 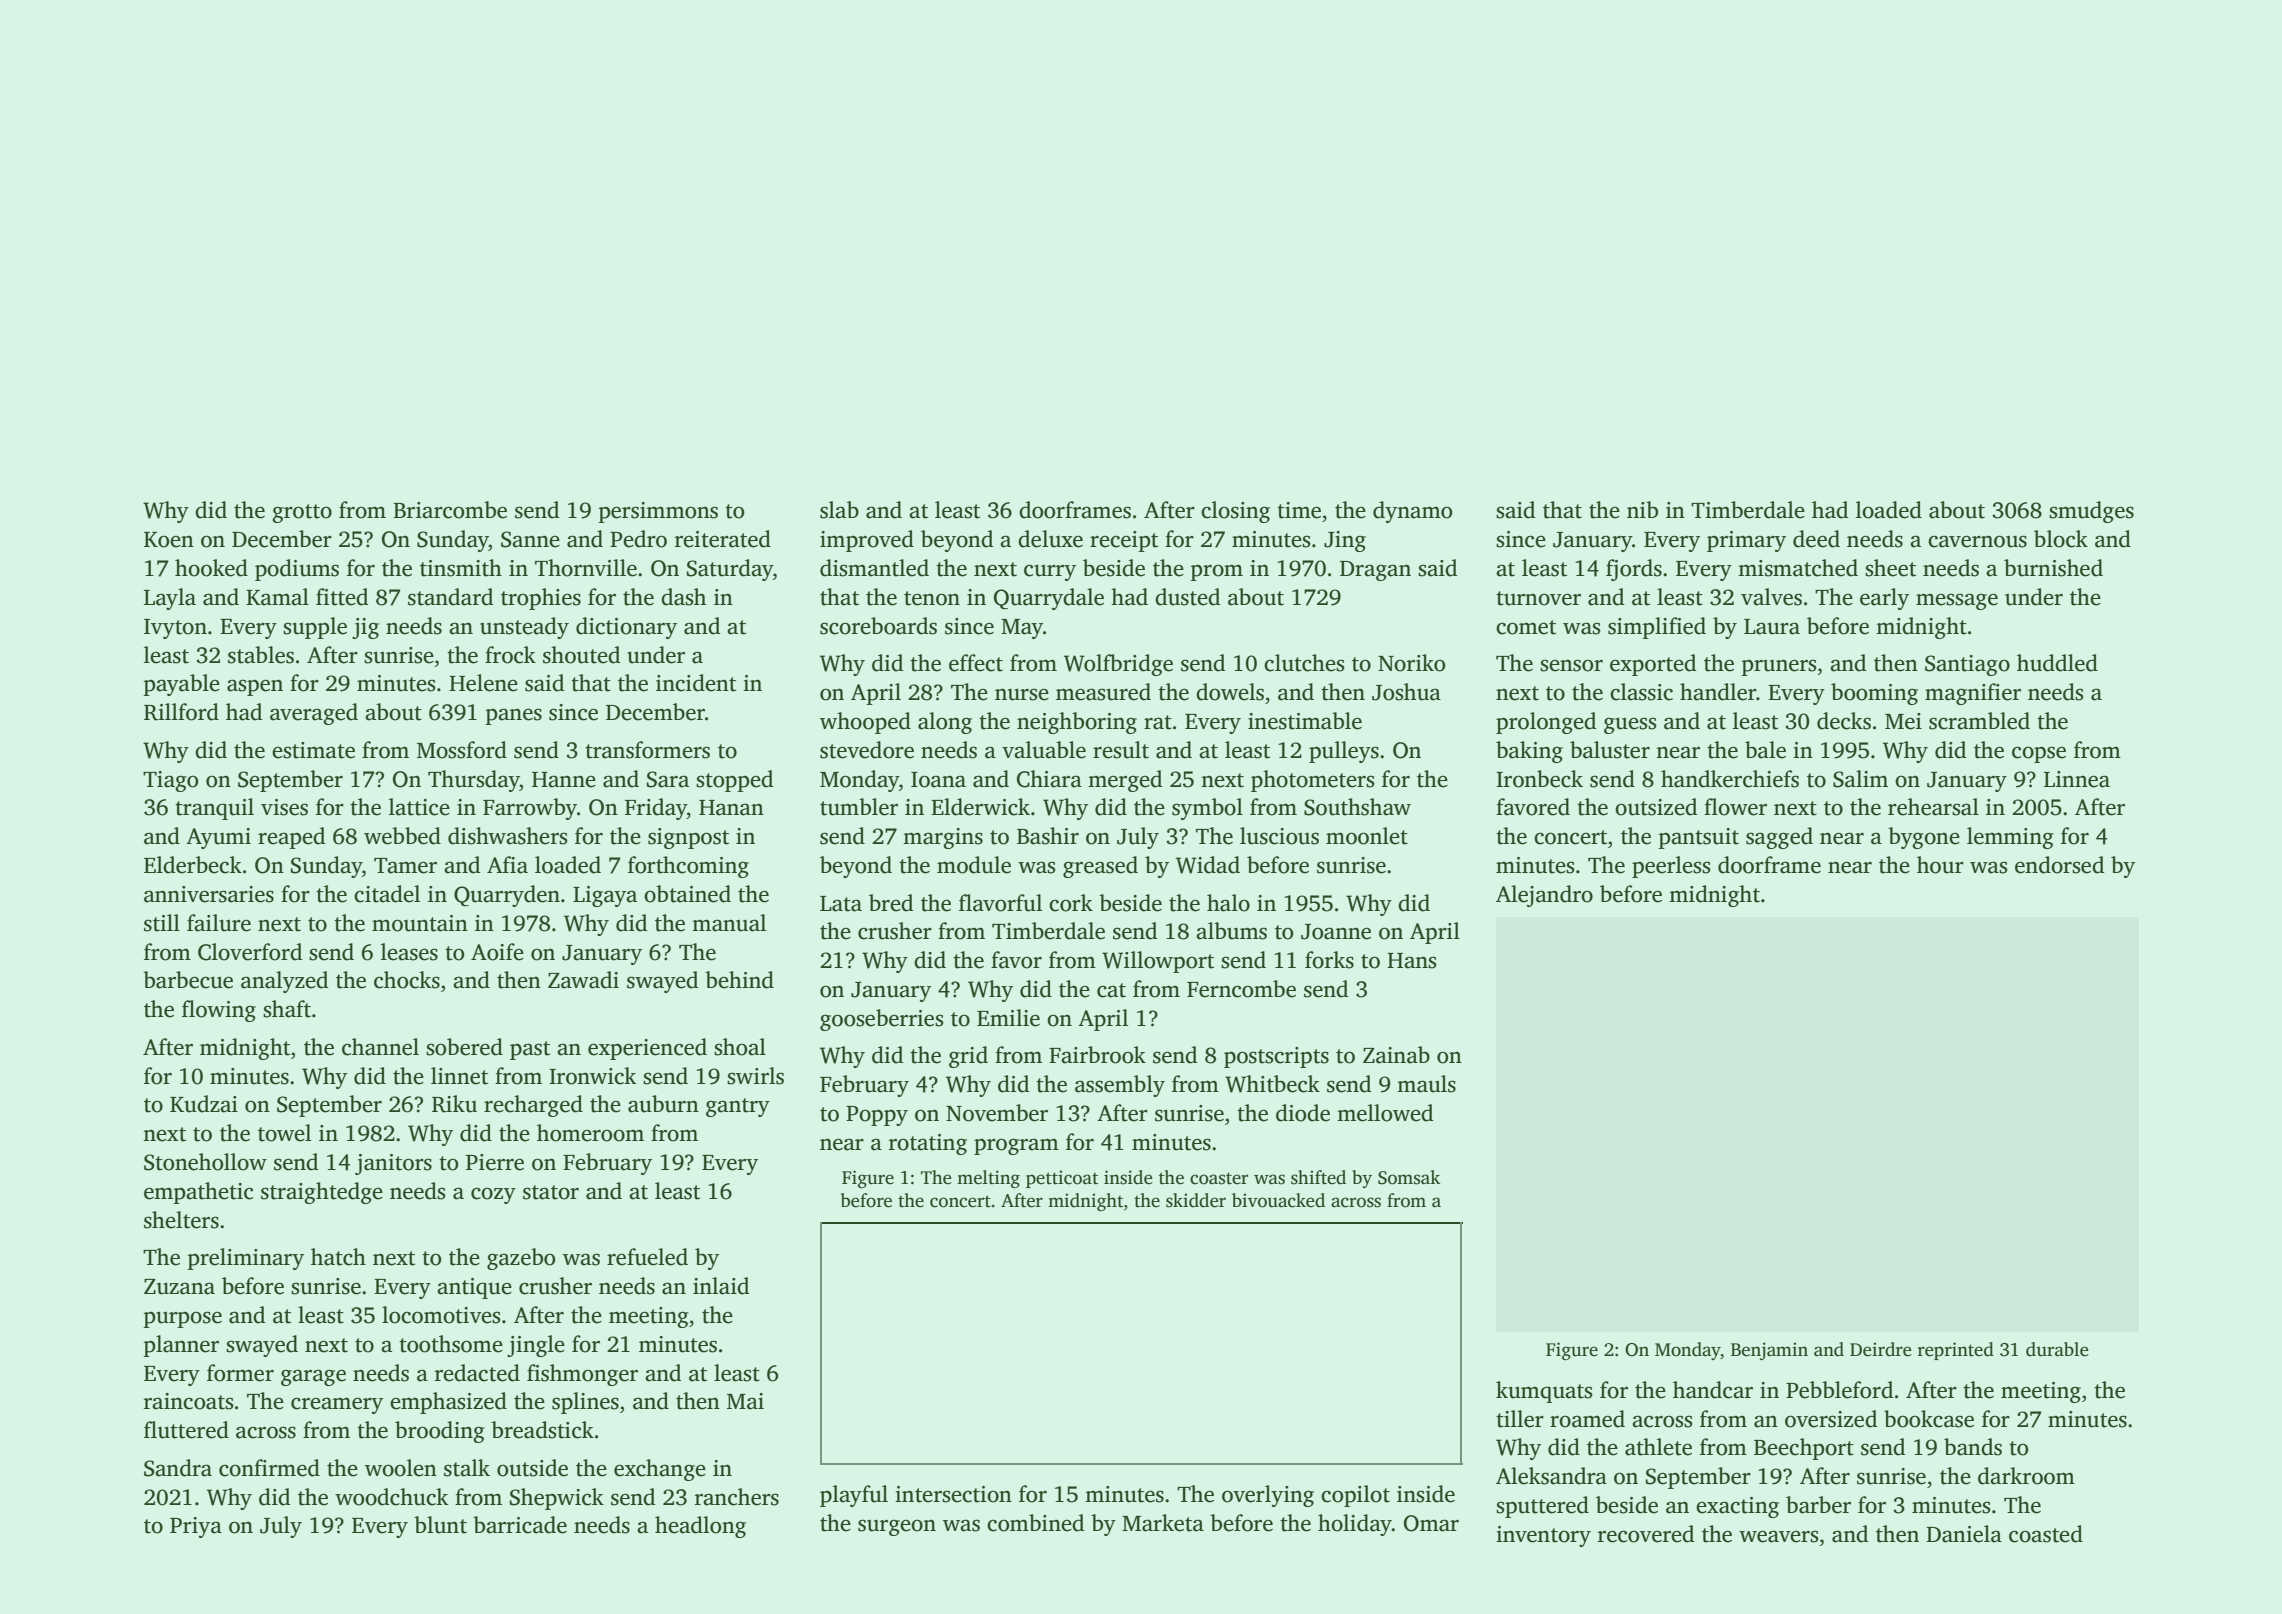 I want to click on kumquats, so click(x=1544, y=1392).
